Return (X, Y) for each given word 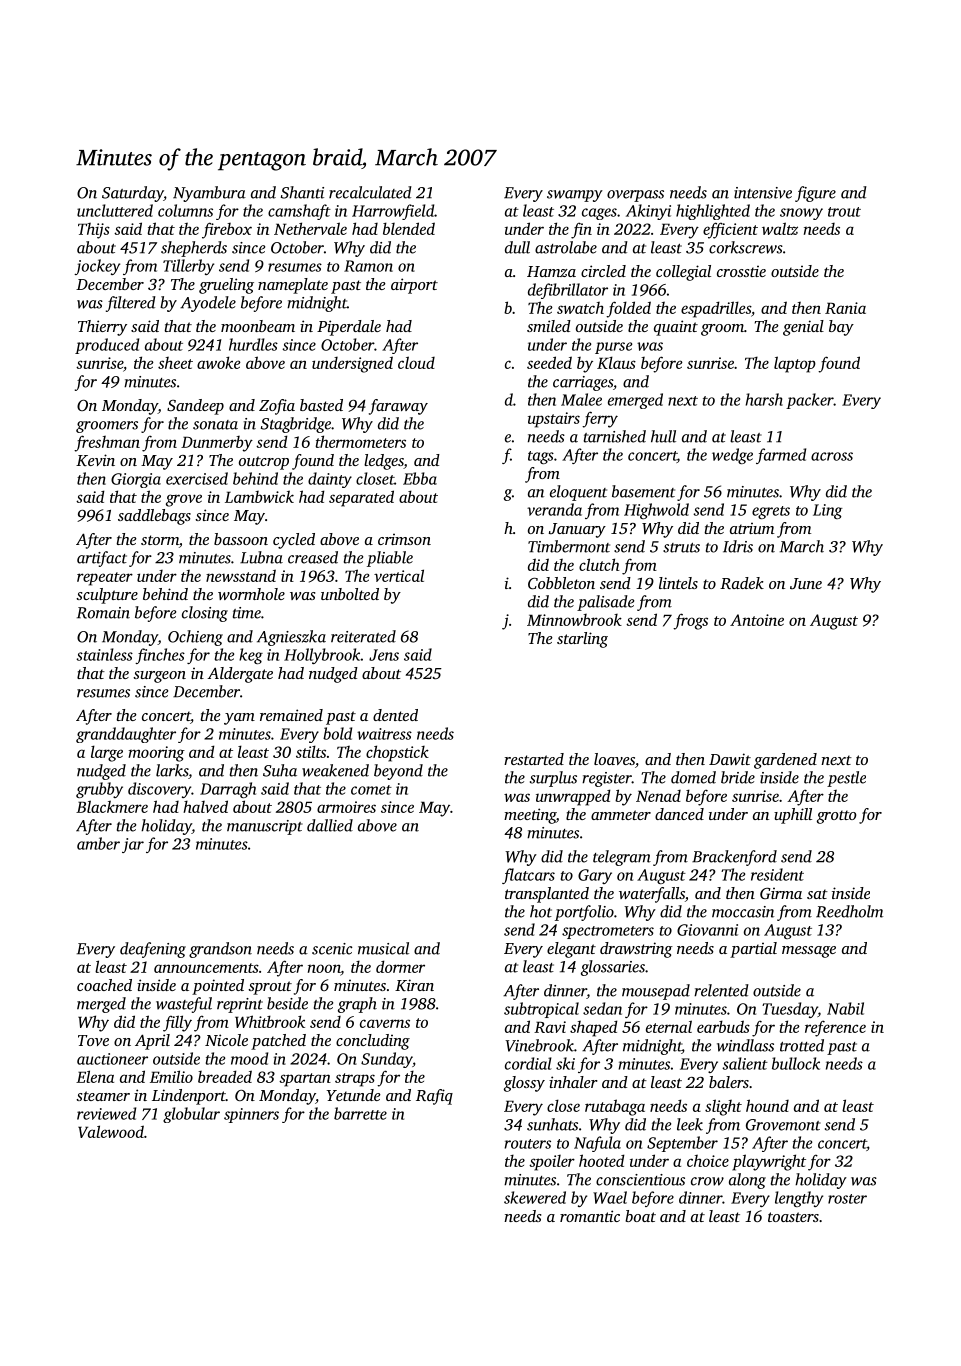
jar (133, 845)
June (806, 583)
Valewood (111, 1131)
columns (185, 210)
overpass (635, 196)
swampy (575, 196)
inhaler (573, 1082)
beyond (398, 772)
